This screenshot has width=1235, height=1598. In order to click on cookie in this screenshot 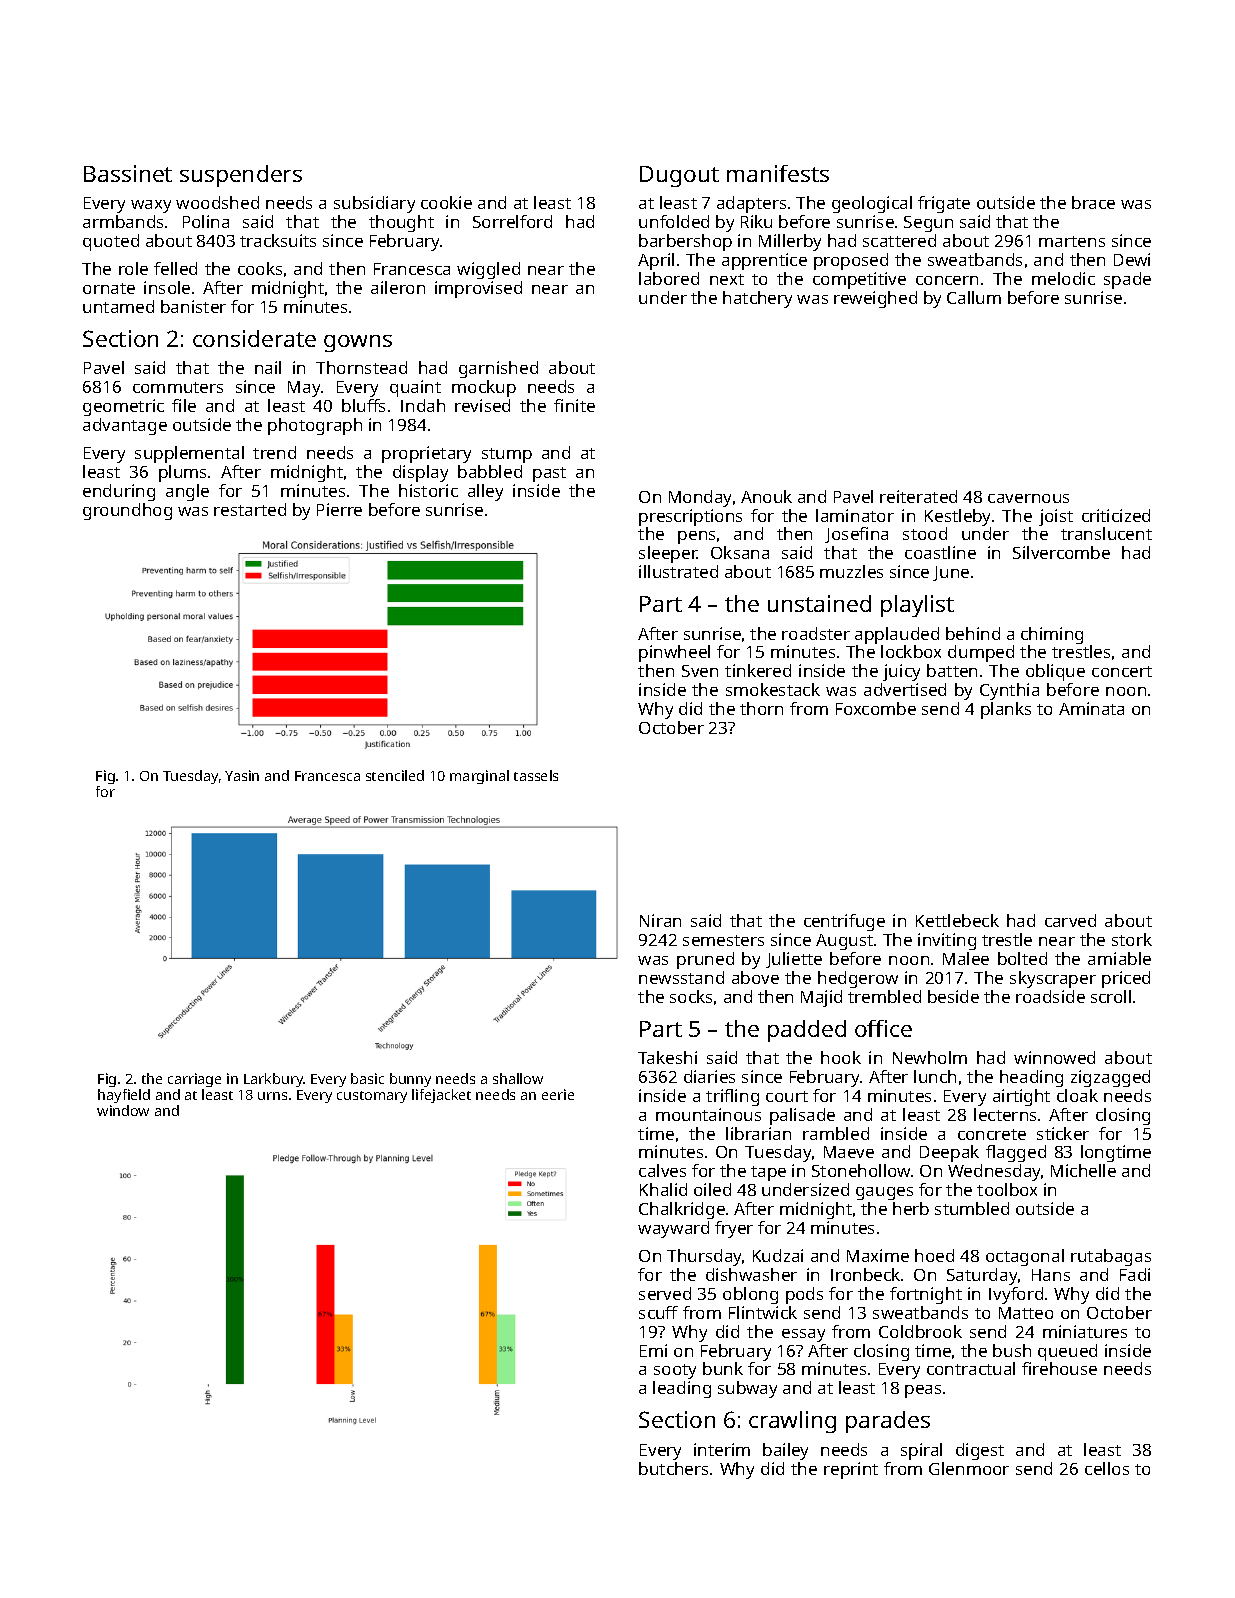, I will do `click(446, 202)`.
